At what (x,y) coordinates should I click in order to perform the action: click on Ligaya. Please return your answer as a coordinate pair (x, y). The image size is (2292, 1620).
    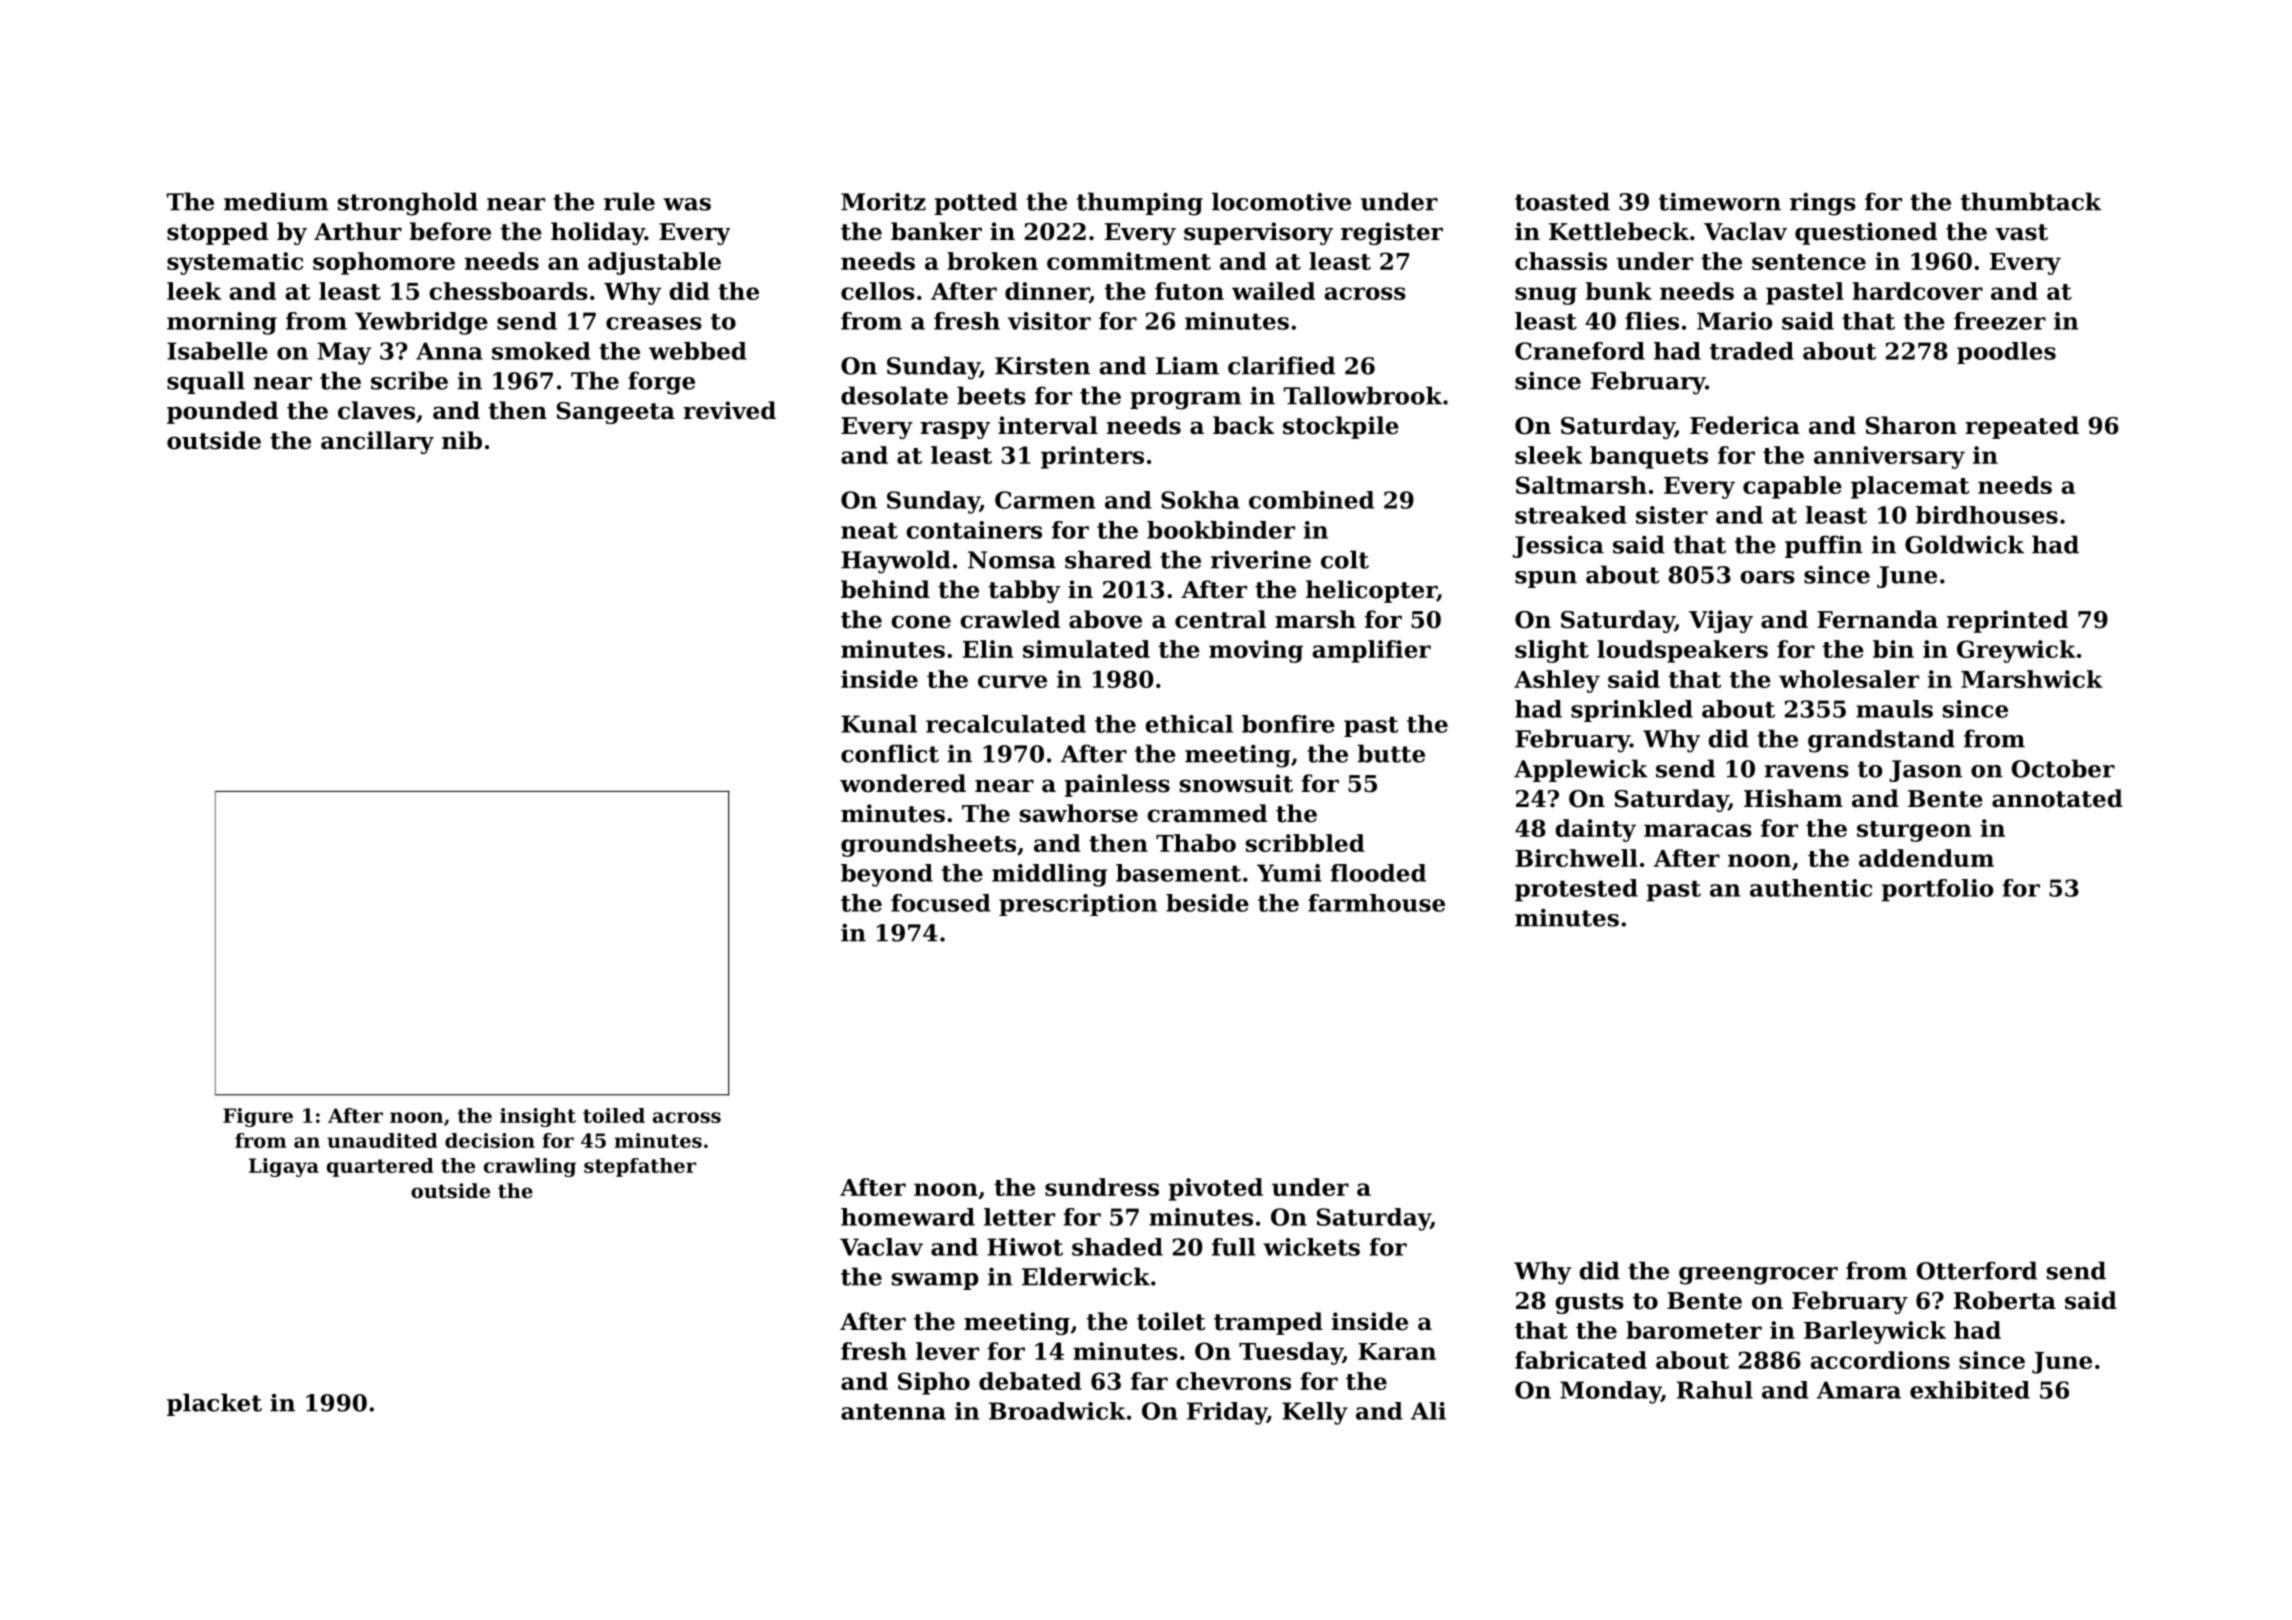
    Looking at the image, I should click on (284, 1167).
